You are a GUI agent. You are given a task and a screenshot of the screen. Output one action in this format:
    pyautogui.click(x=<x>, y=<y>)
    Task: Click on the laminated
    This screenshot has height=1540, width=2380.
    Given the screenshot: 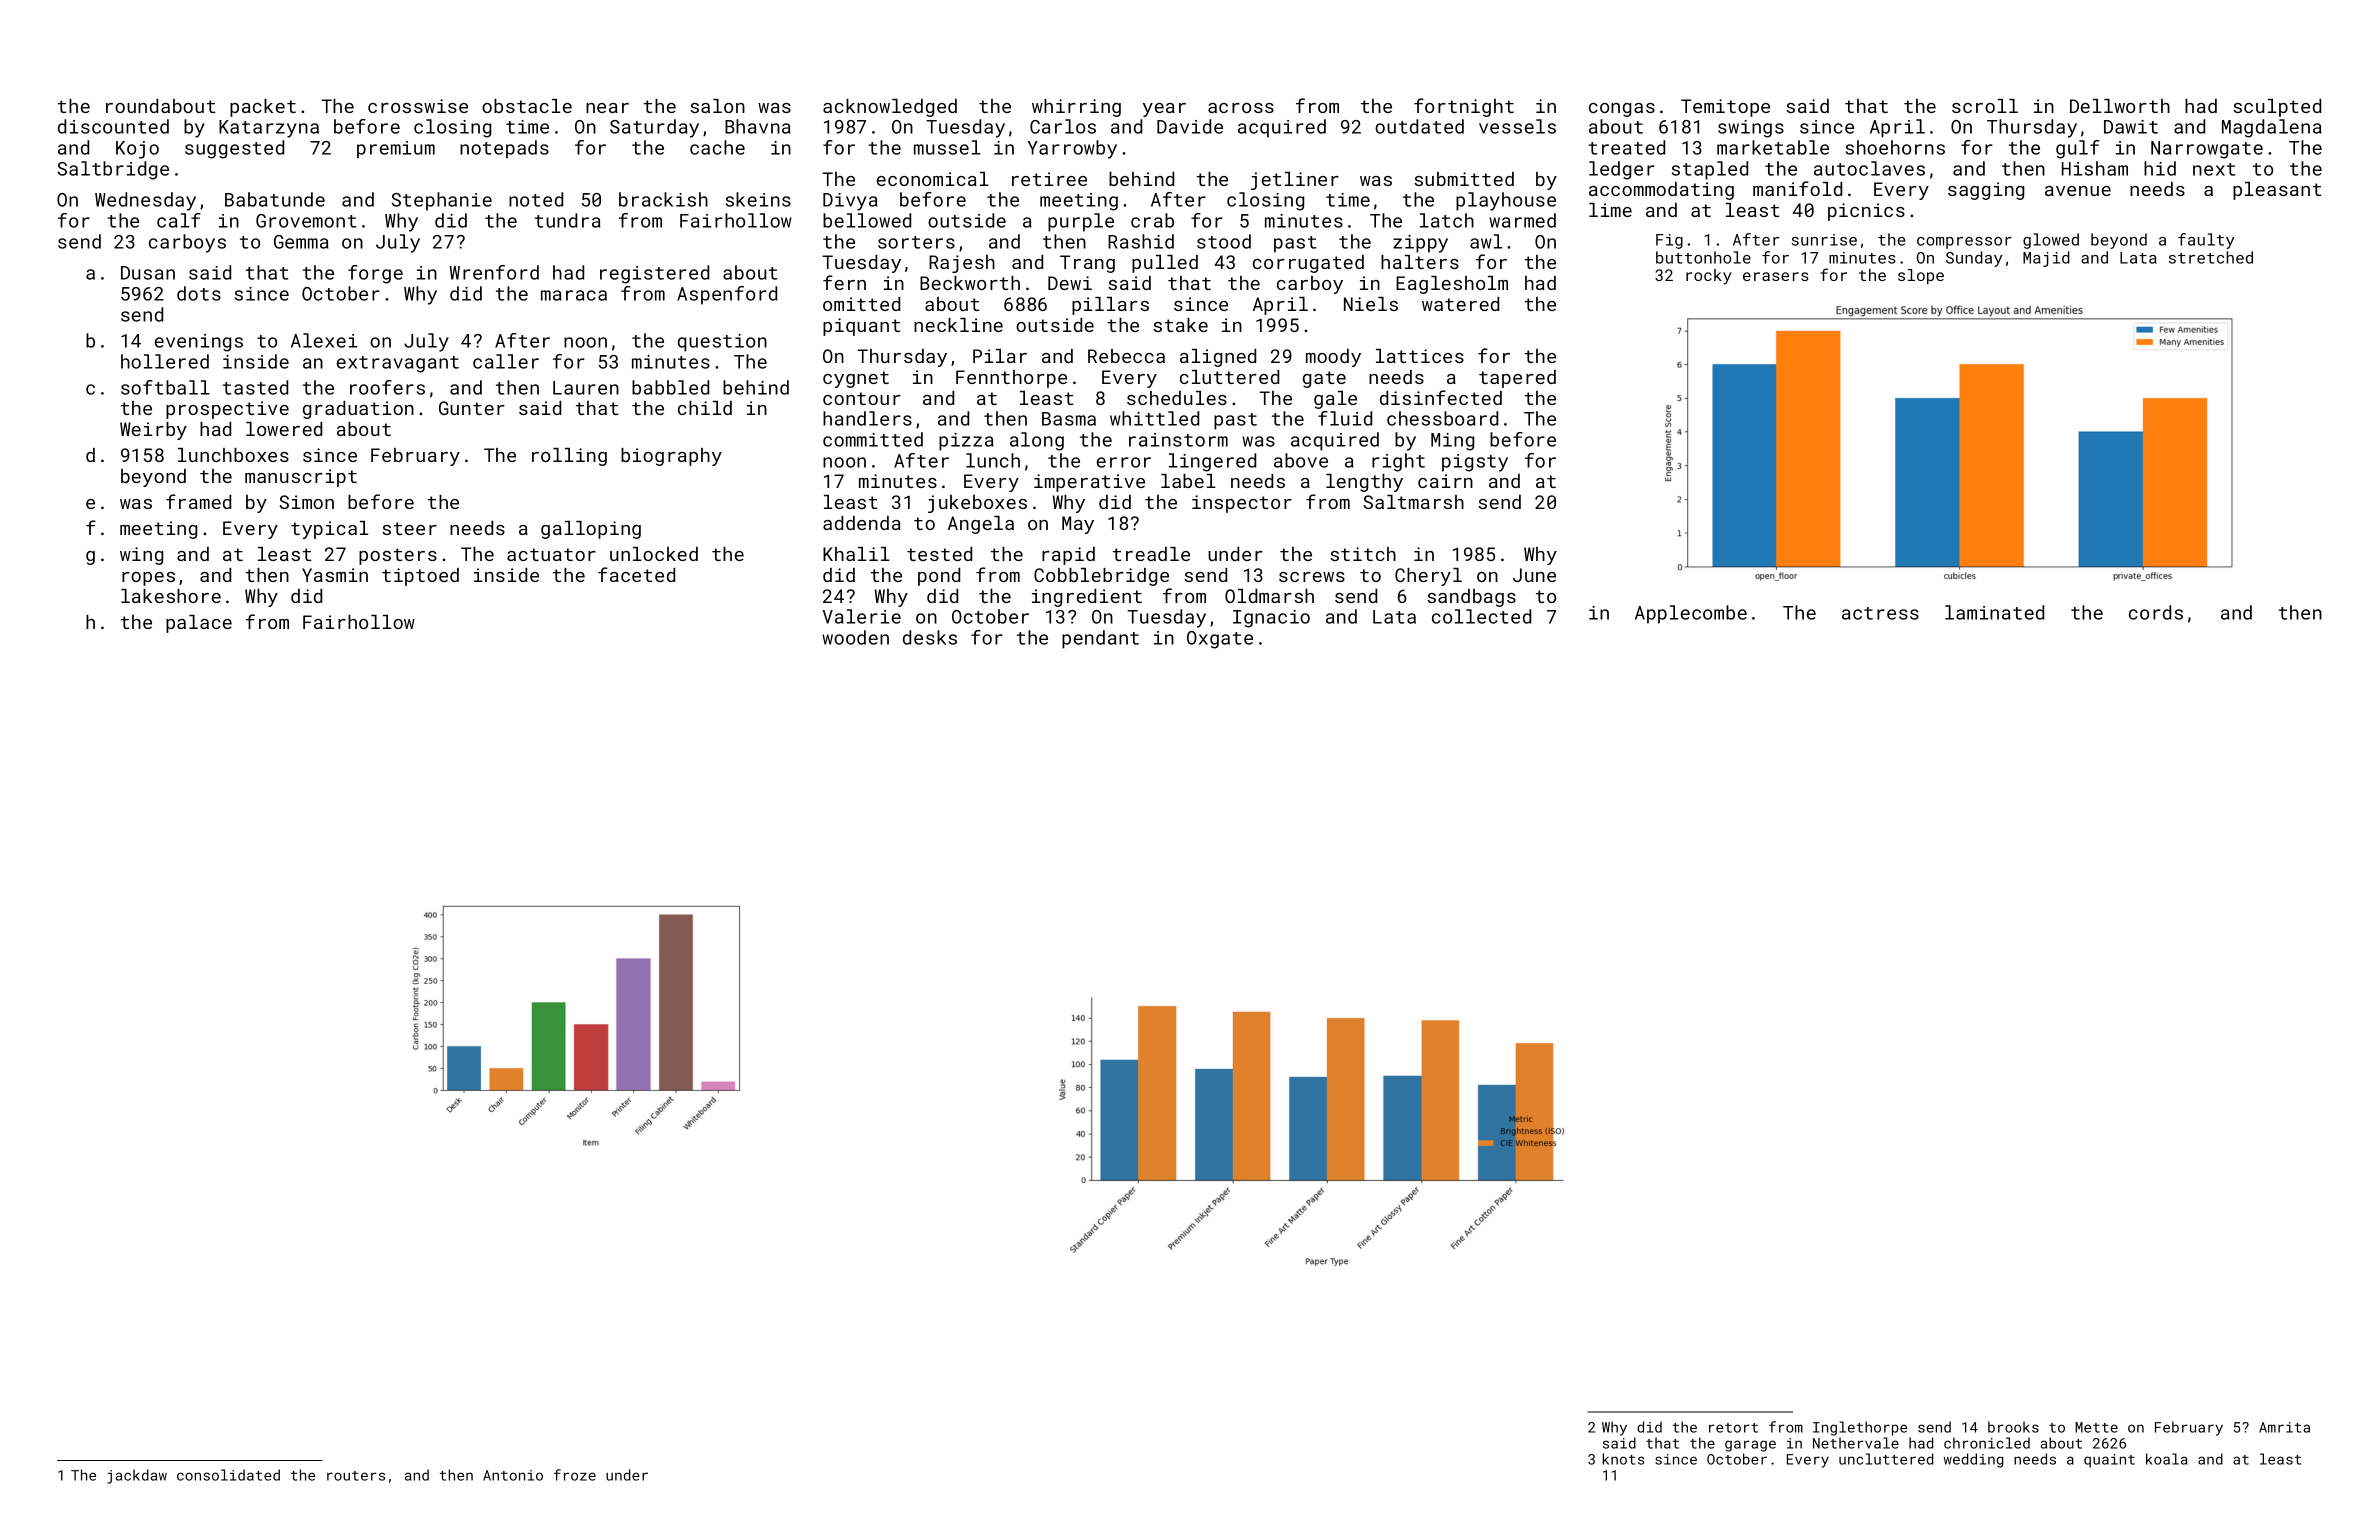 What is the action you would take?
    pyautogui.click(x=1994, y=612)
